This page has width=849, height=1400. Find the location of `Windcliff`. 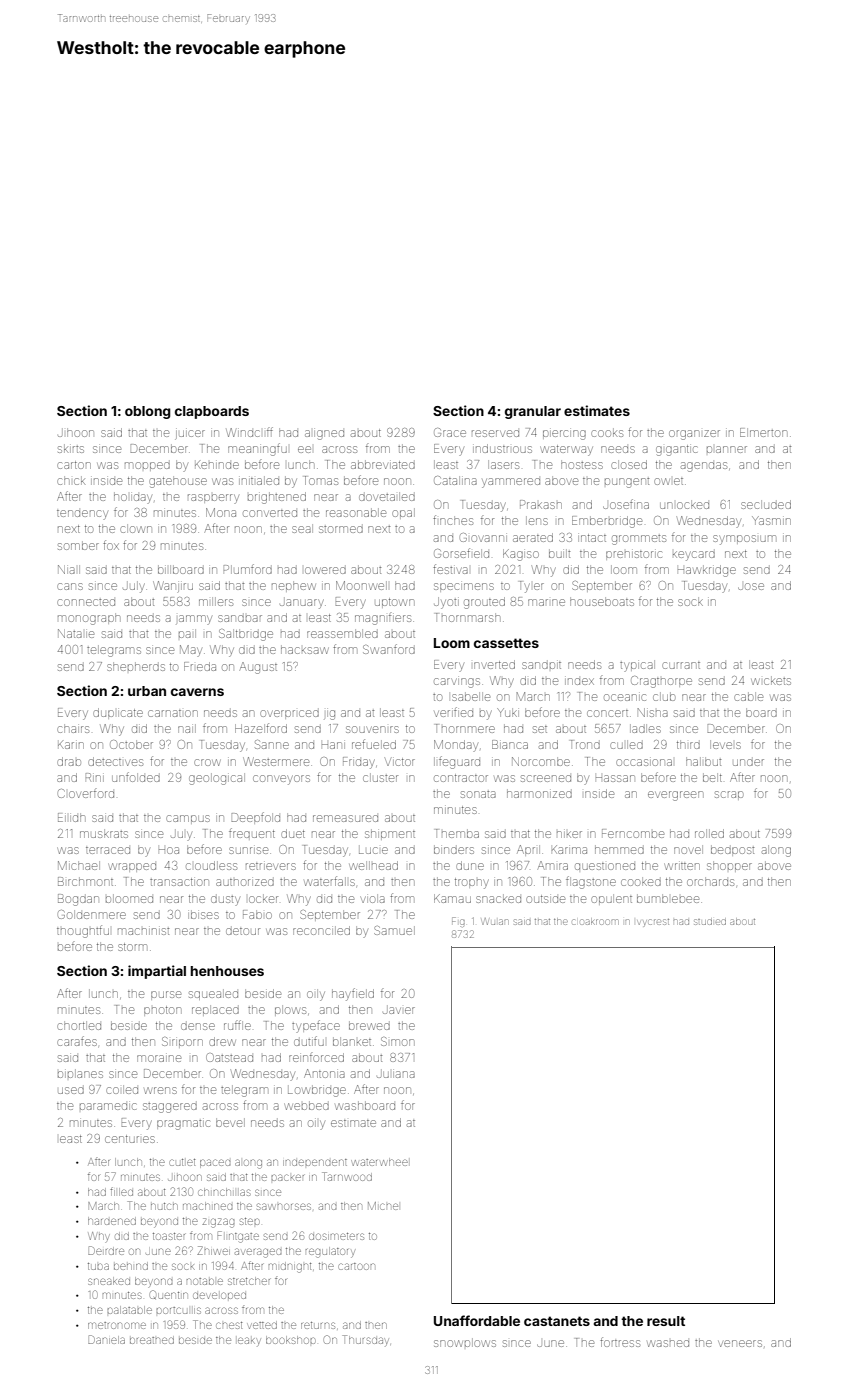

Windcliff is located at coordinates (249, 432).
